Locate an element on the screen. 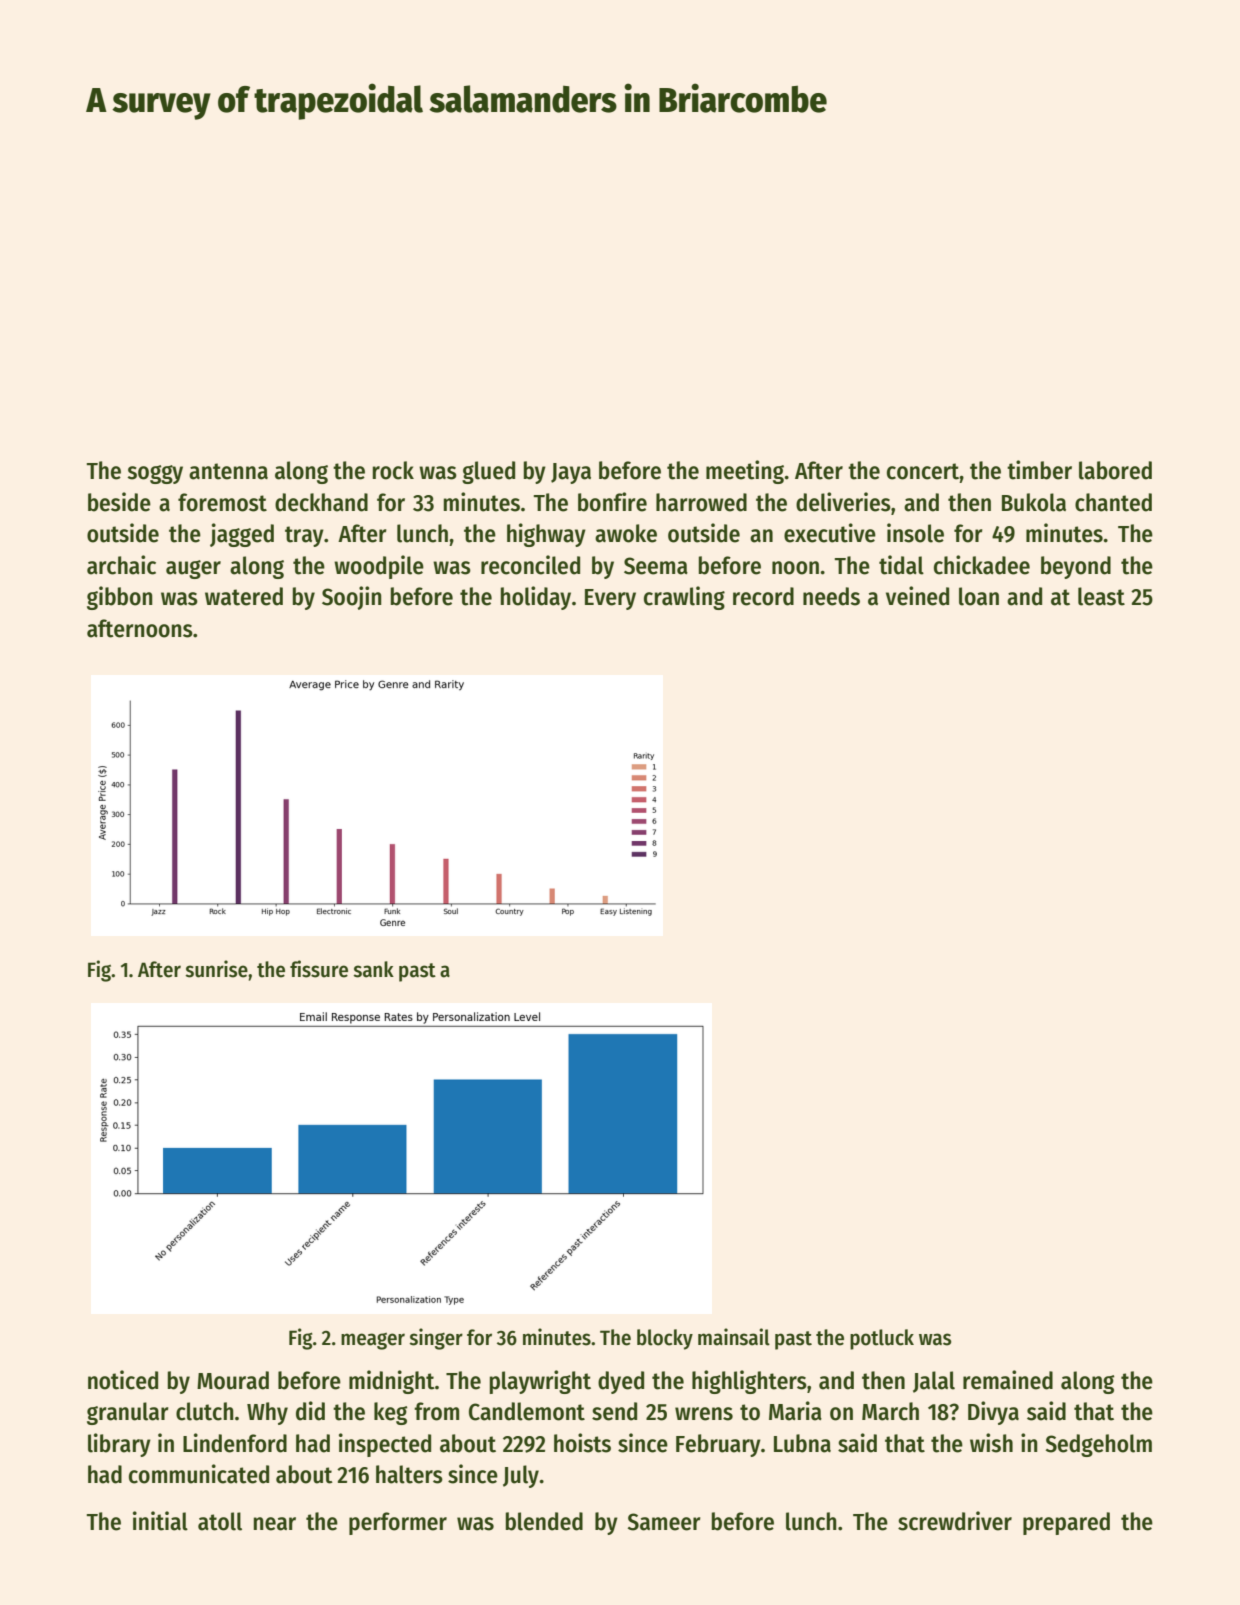  singer is located at coordinates (436, 1339).
